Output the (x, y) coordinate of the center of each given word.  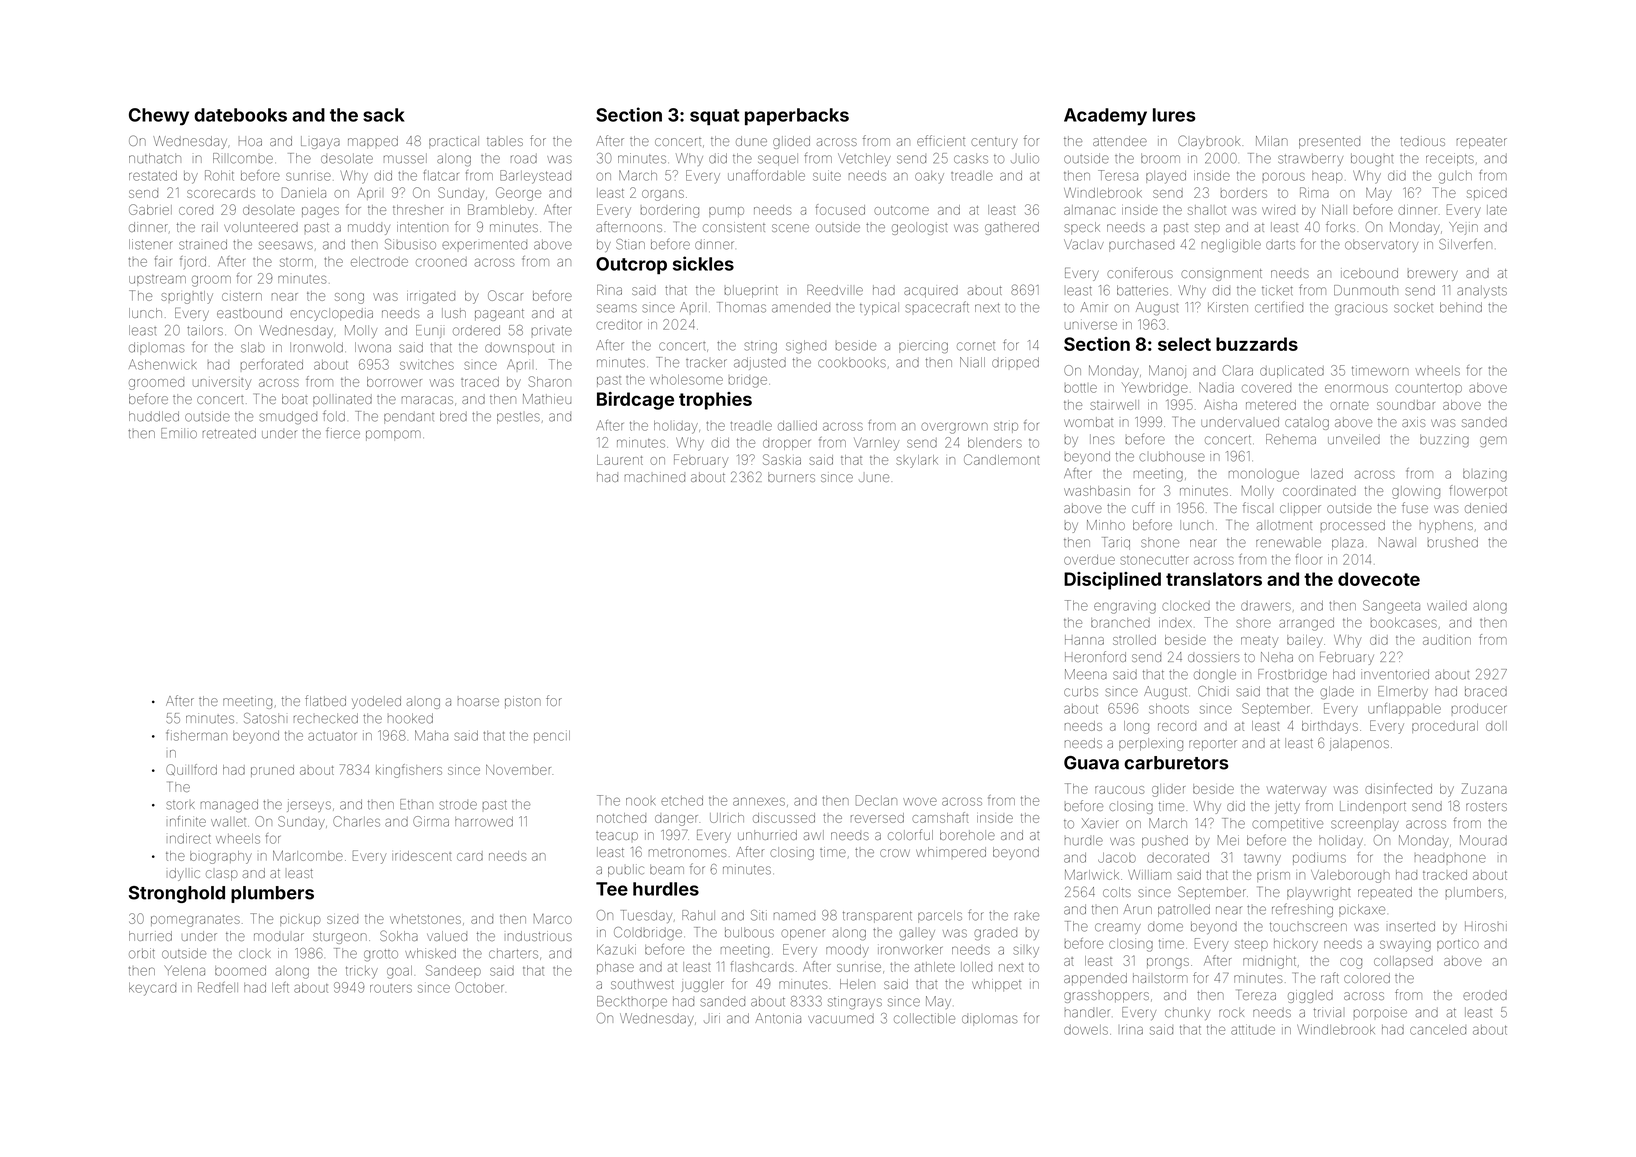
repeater (1482, 143)
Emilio (179, 433)
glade (1337, 692)
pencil (552, 736)
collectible (924, 1018)
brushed (1453, 542)
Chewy (159, 117)
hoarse (478, 702)
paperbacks (797, 116)
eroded (1485, 995)
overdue (1089, 560)
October (479, 987)
